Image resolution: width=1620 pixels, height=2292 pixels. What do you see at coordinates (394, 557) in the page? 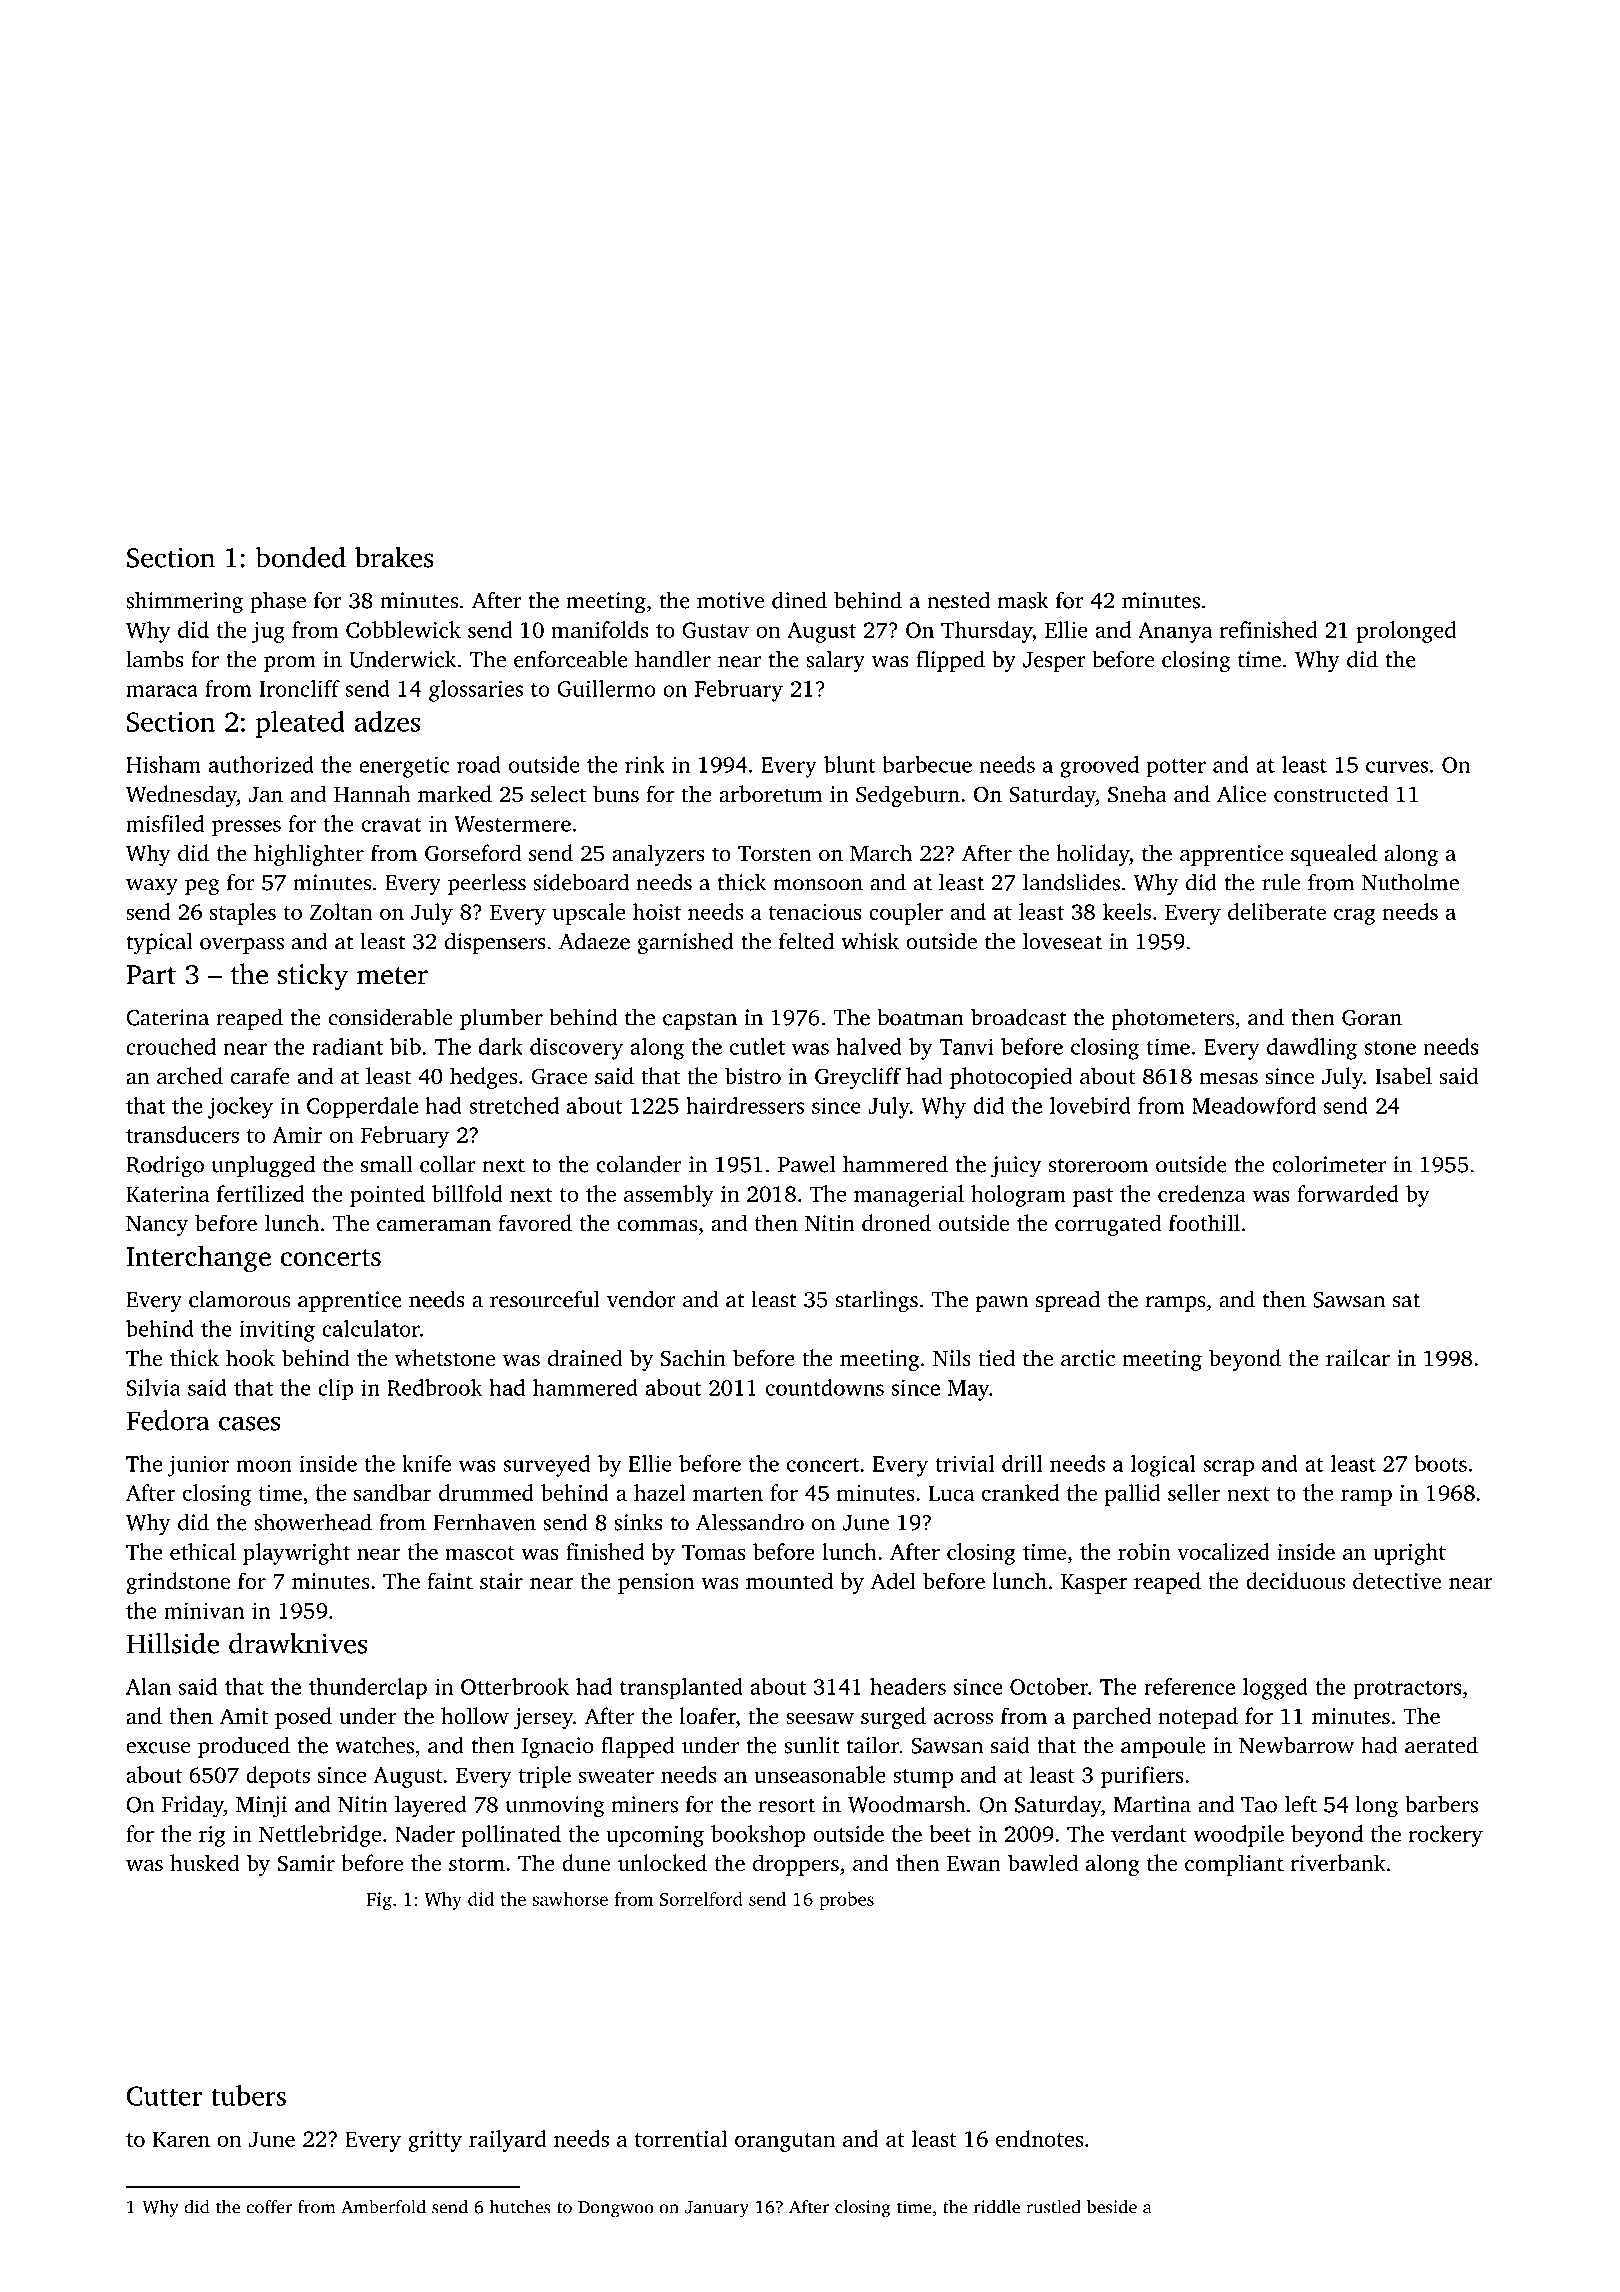
I see `brakes` at bounding box center [394, 557].
